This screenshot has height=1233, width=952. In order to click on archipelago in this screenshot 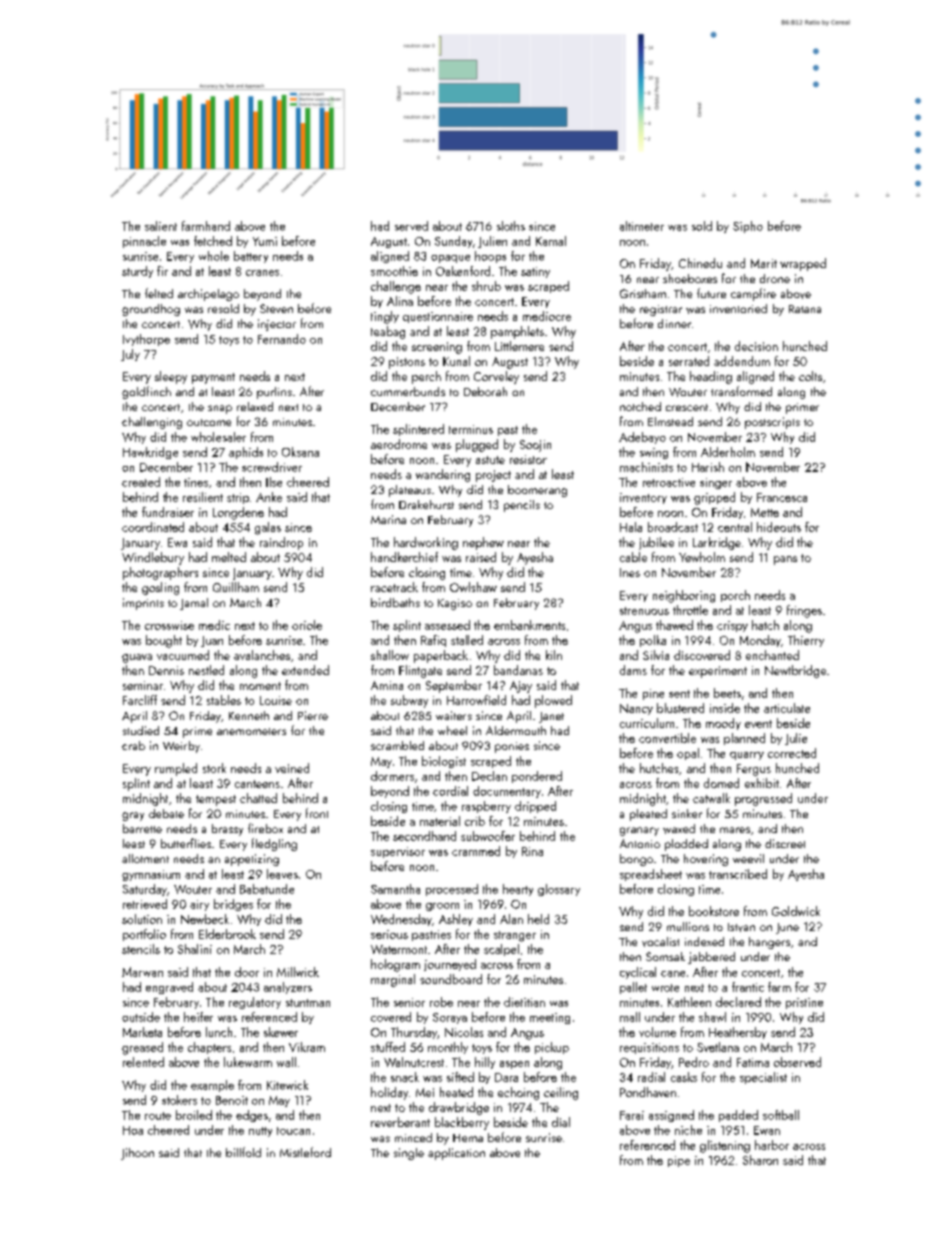, I will do `click(208, 295)`.
